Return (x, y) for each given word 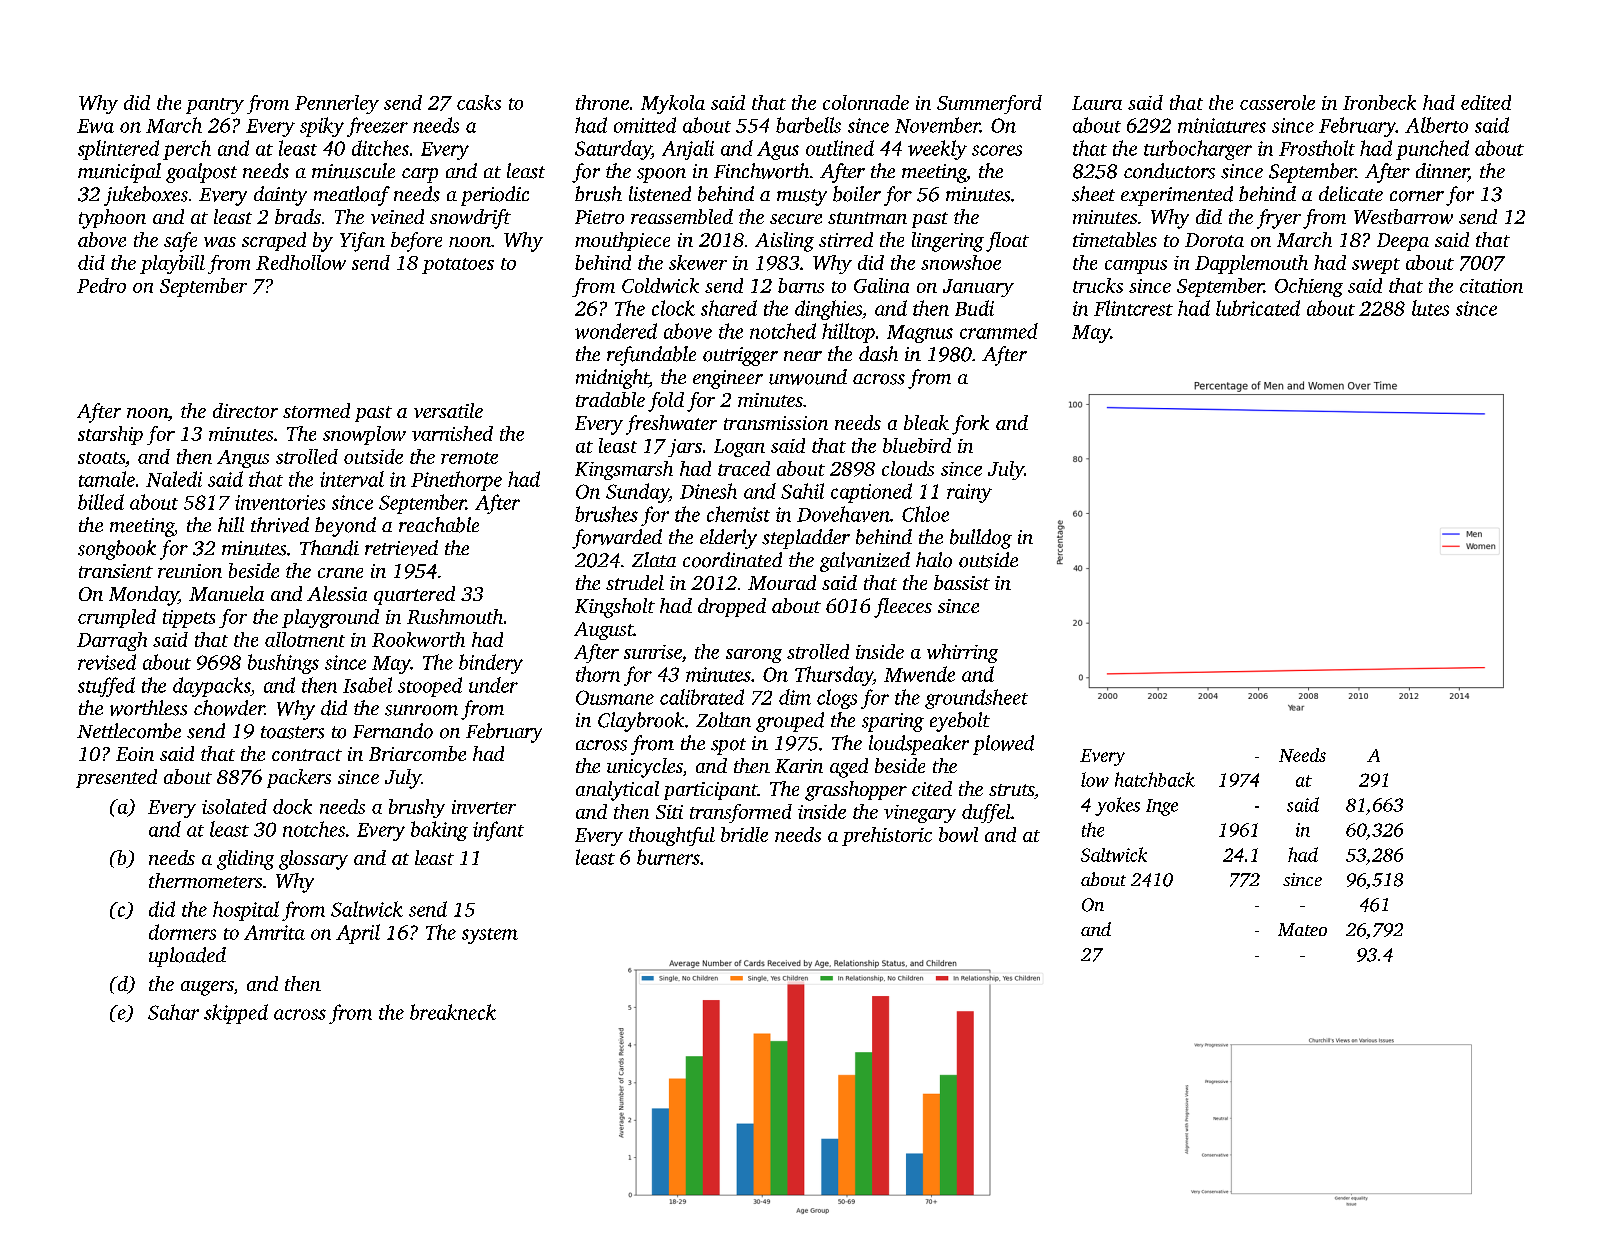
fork (970, 425)
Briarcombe (417, 753)
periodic (495, 196)
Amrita (274, 932)
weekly (937, 150)
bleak (926, 422)
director (245, 410)
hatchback (1155, 779)
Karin (799, 766)
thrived (280, 525)
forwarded (617, 539)
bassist (962, 582)
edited (1486, 102)
